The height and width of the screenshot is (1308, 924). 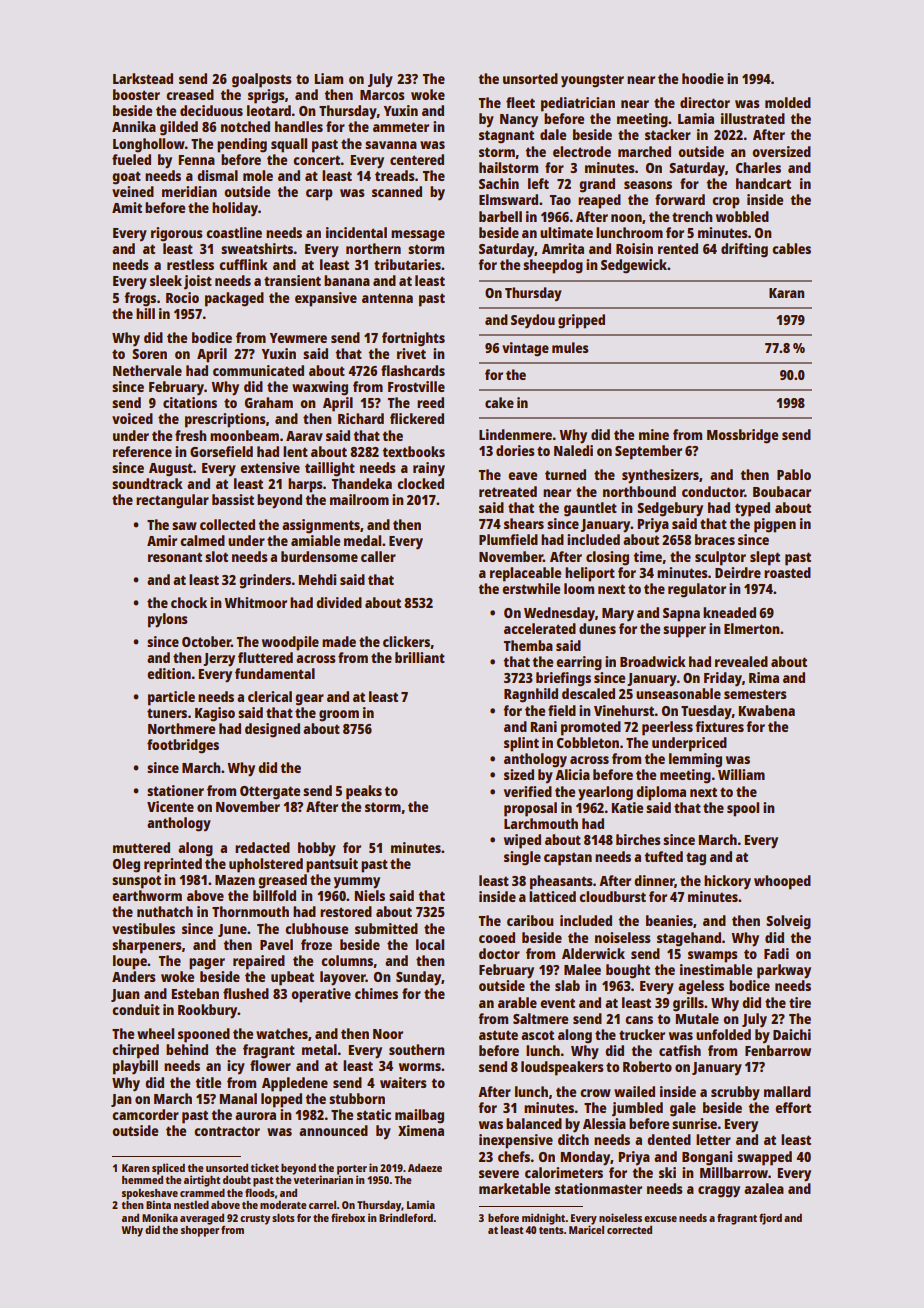 What do you see at coordinates (500, 216) in the screenshot?
I see `barbell` at bounding box center [500, 216].
